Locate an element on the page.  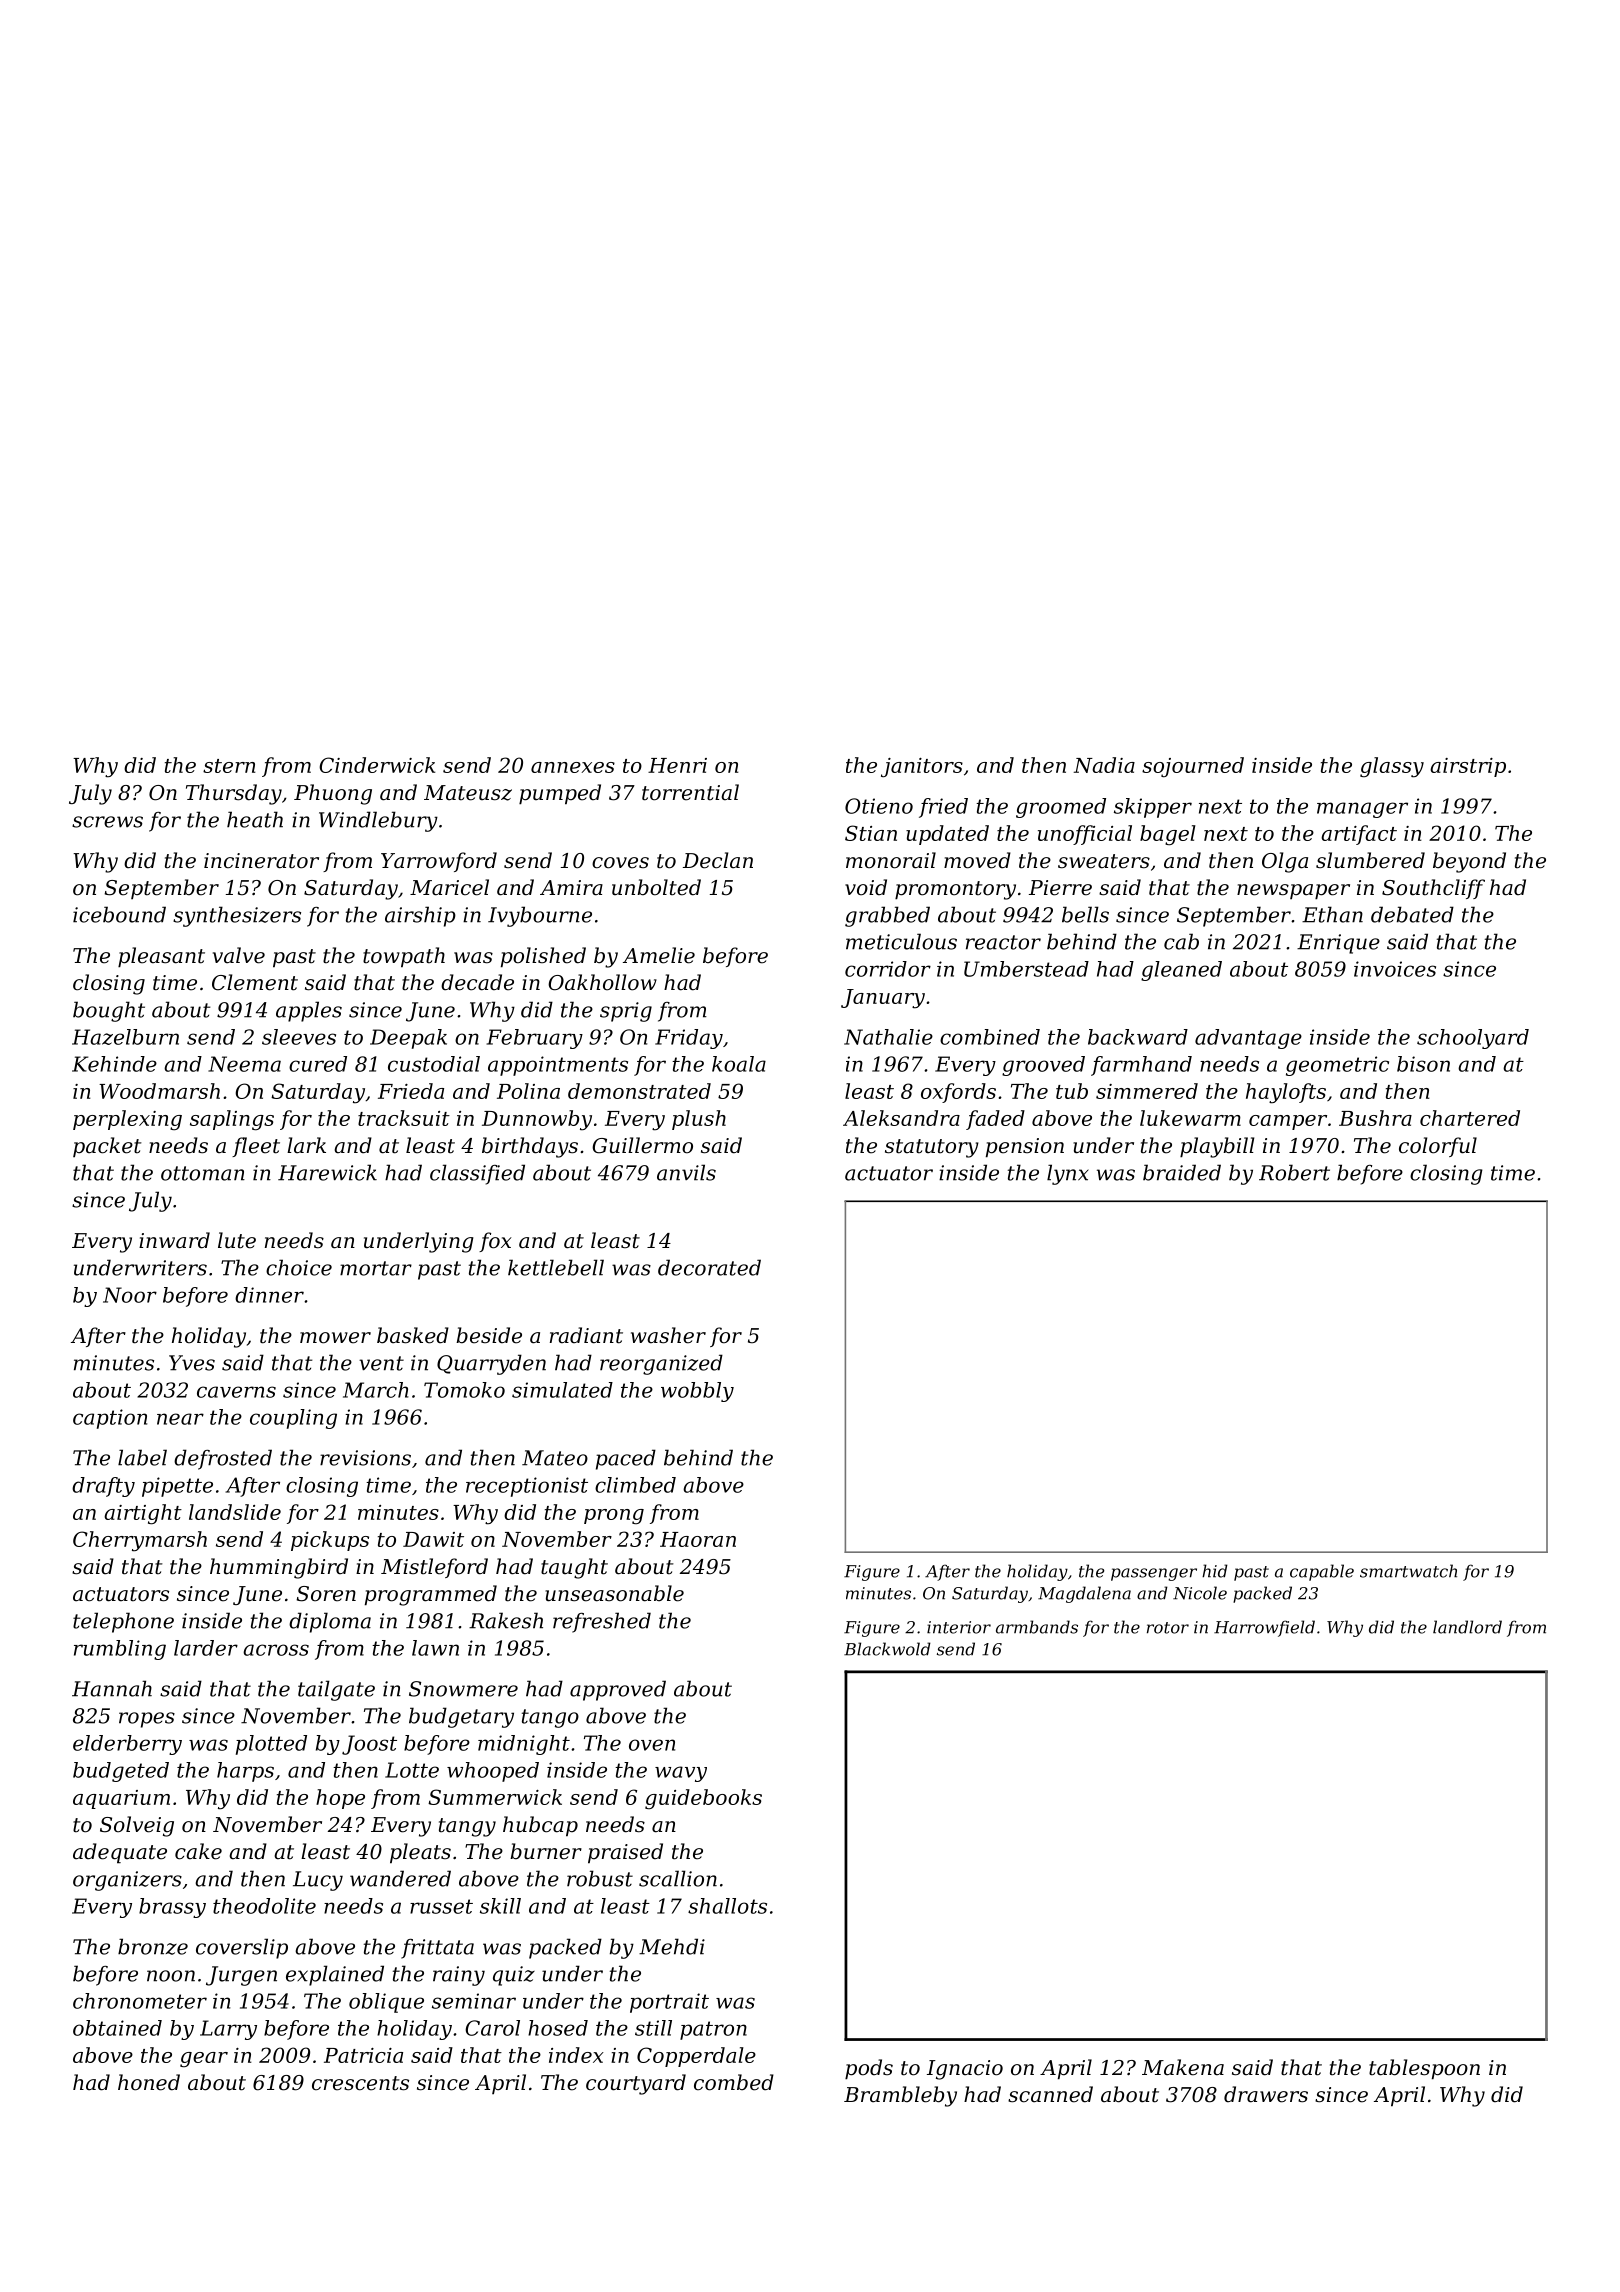
Cinderwick is located at coordinates (377, 765).
